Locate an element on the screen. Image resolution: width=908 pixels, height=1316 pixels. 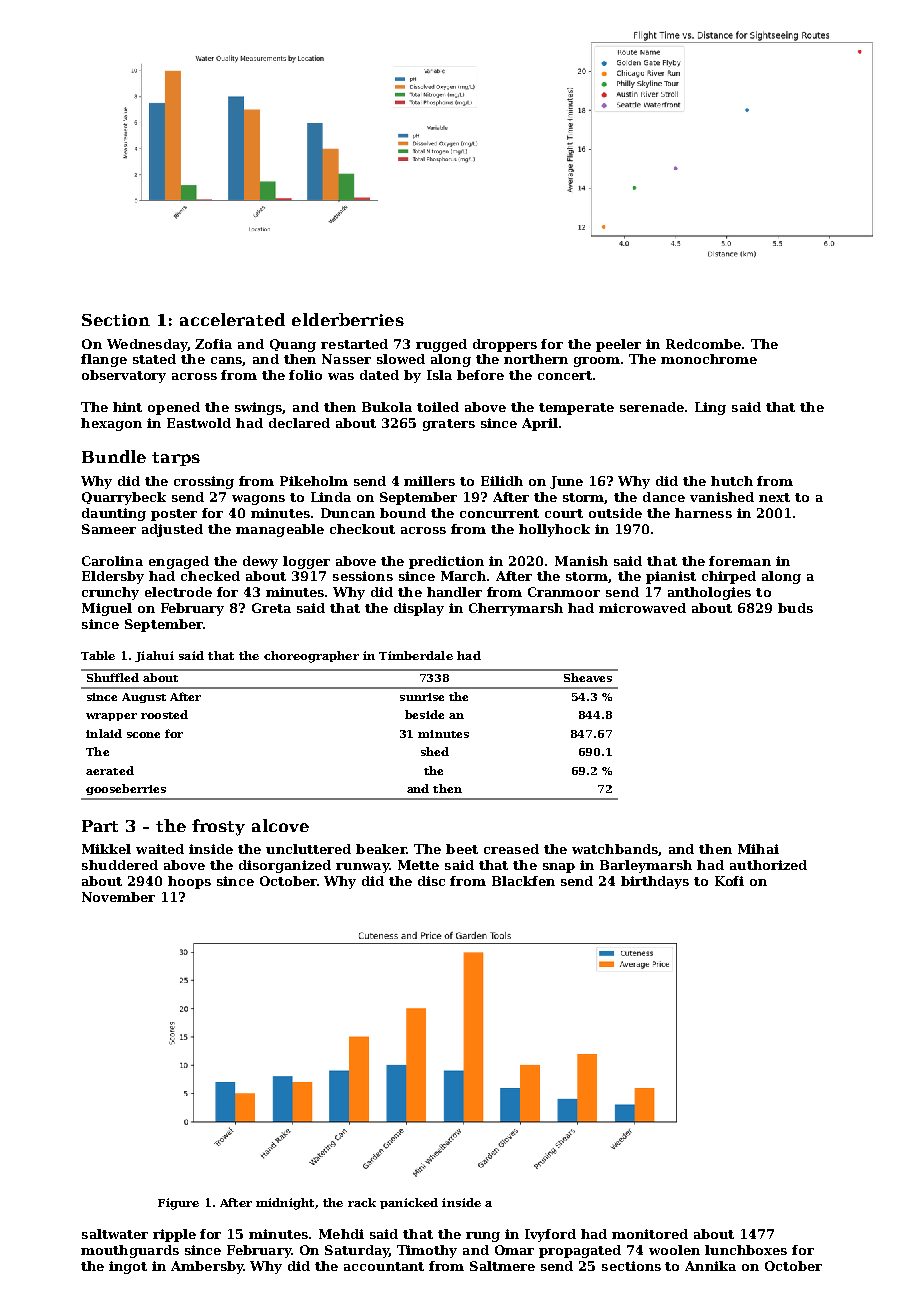
rugged is located at coordinates (441, 345).
